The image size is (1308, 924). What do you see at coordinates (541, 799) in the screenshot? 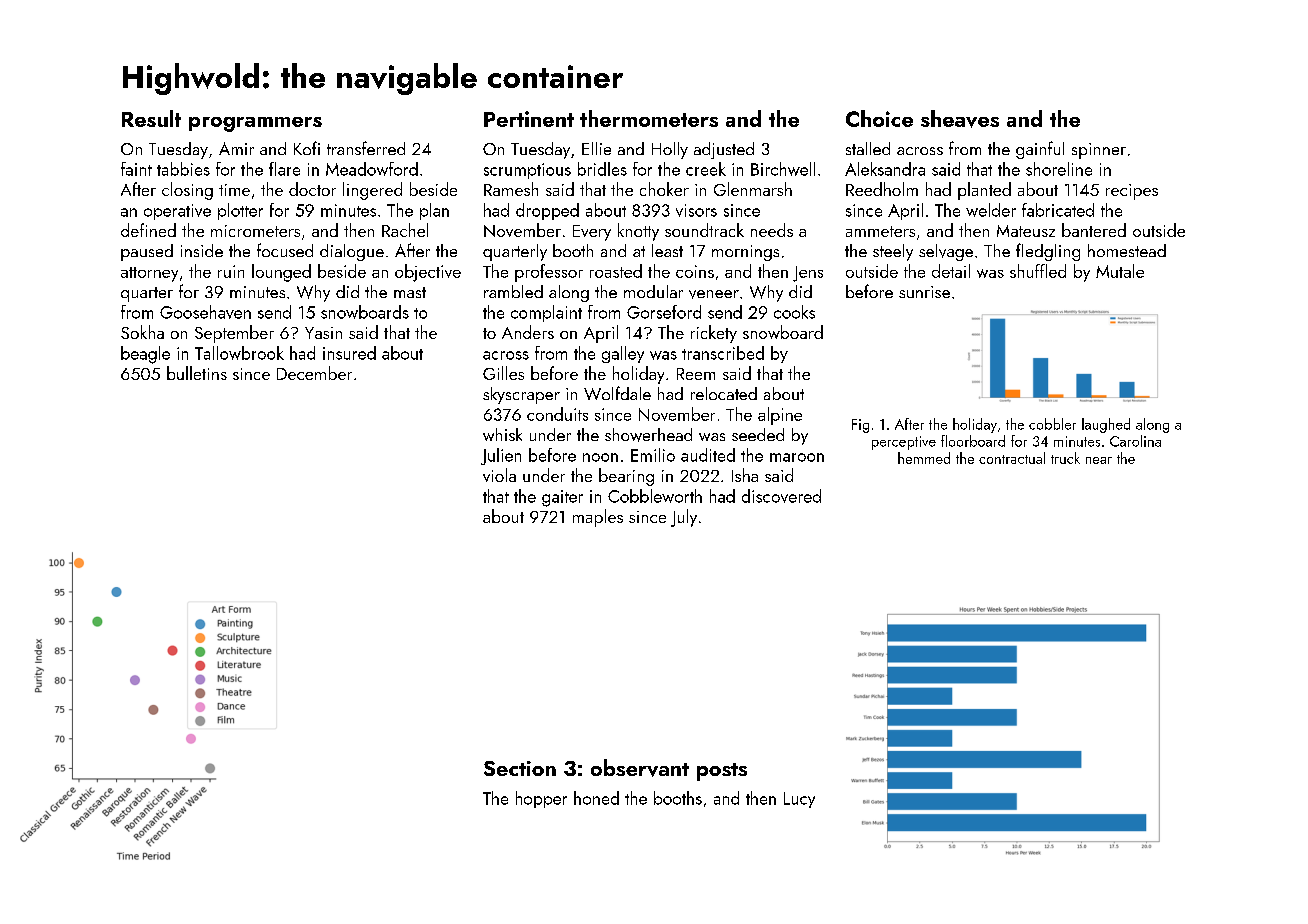
I see `hopper` at bounding box center [541, 799].
